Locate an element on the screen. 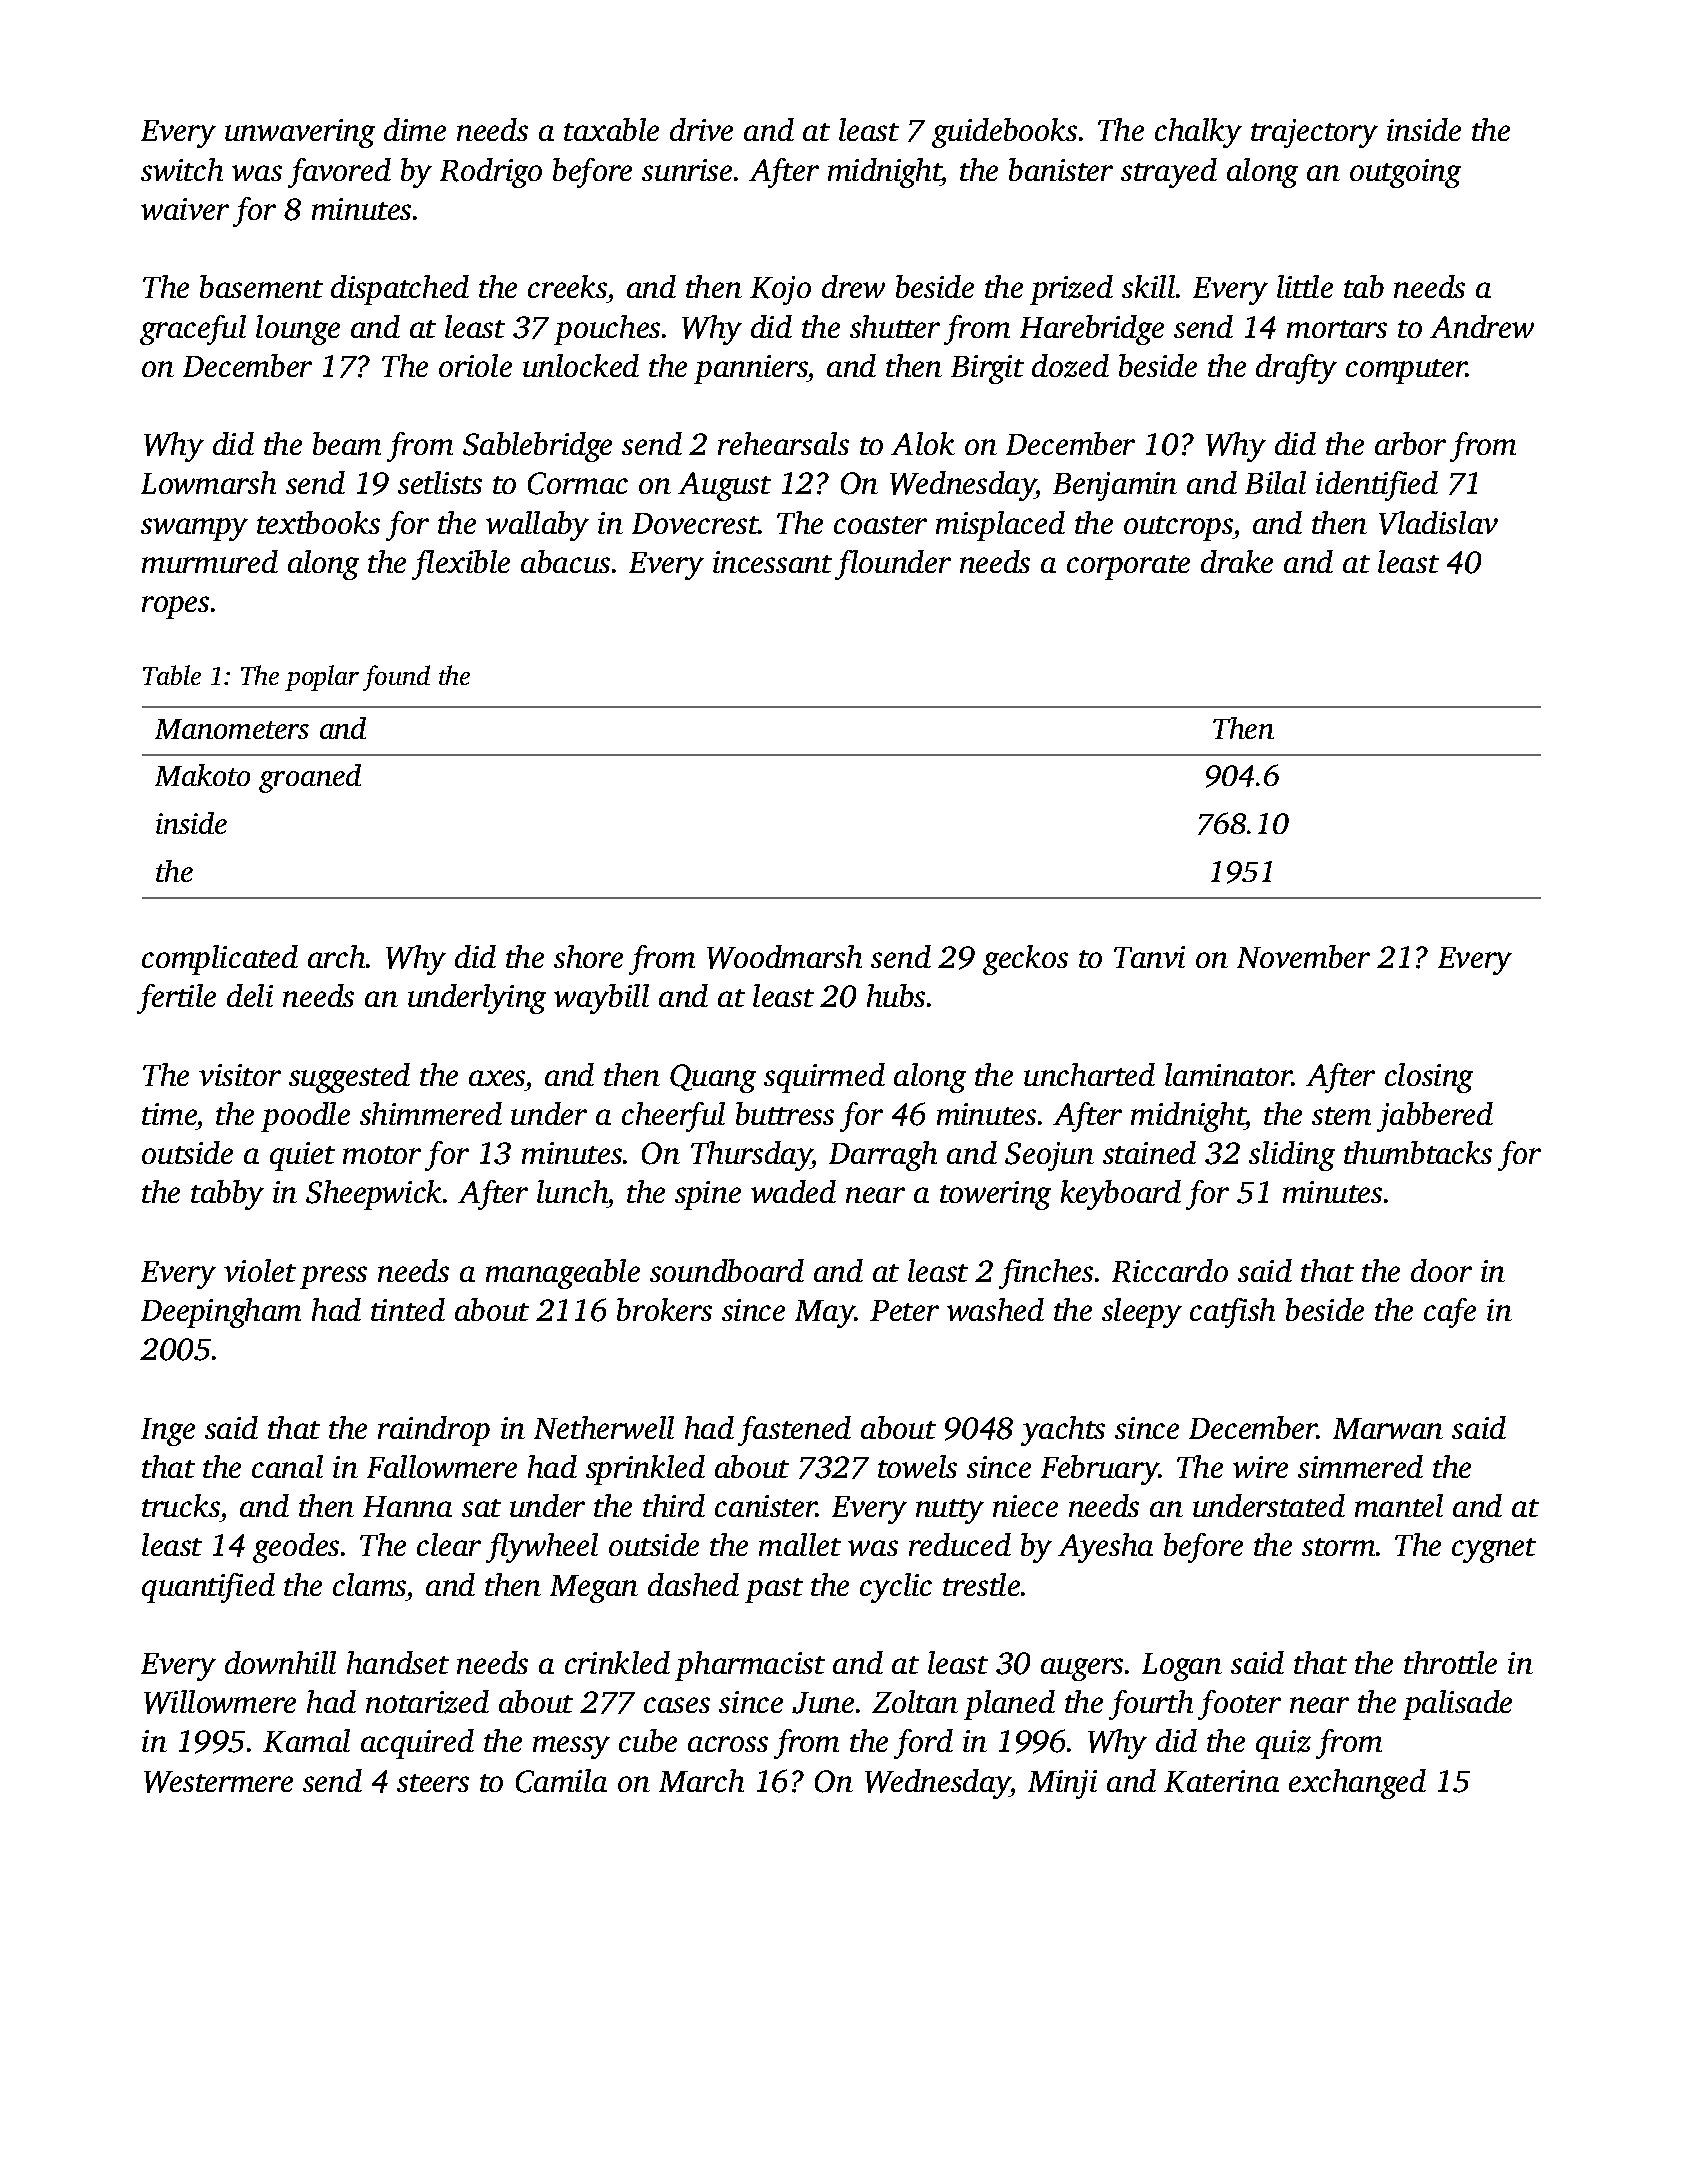 This screenshot has height=2178, width=1683. wire is located at coordinates (1260, 1467).
